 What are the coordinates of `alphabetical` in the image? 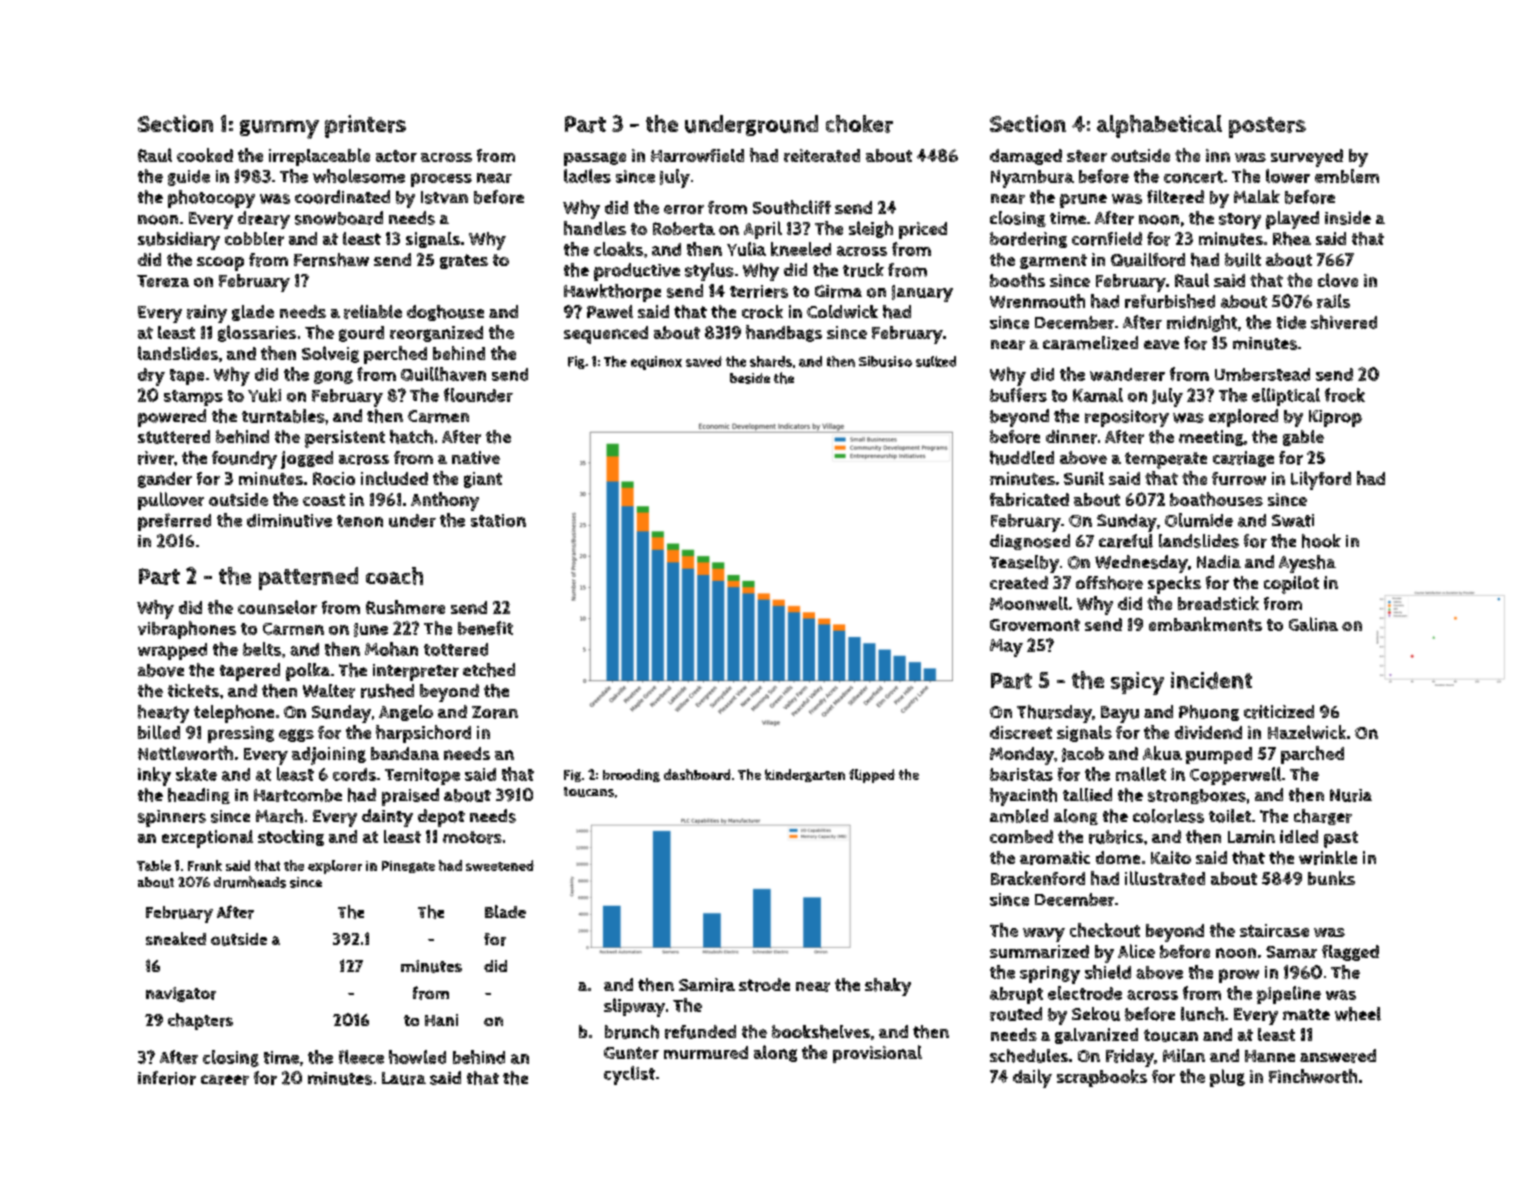 It's located at (1159, 126).
